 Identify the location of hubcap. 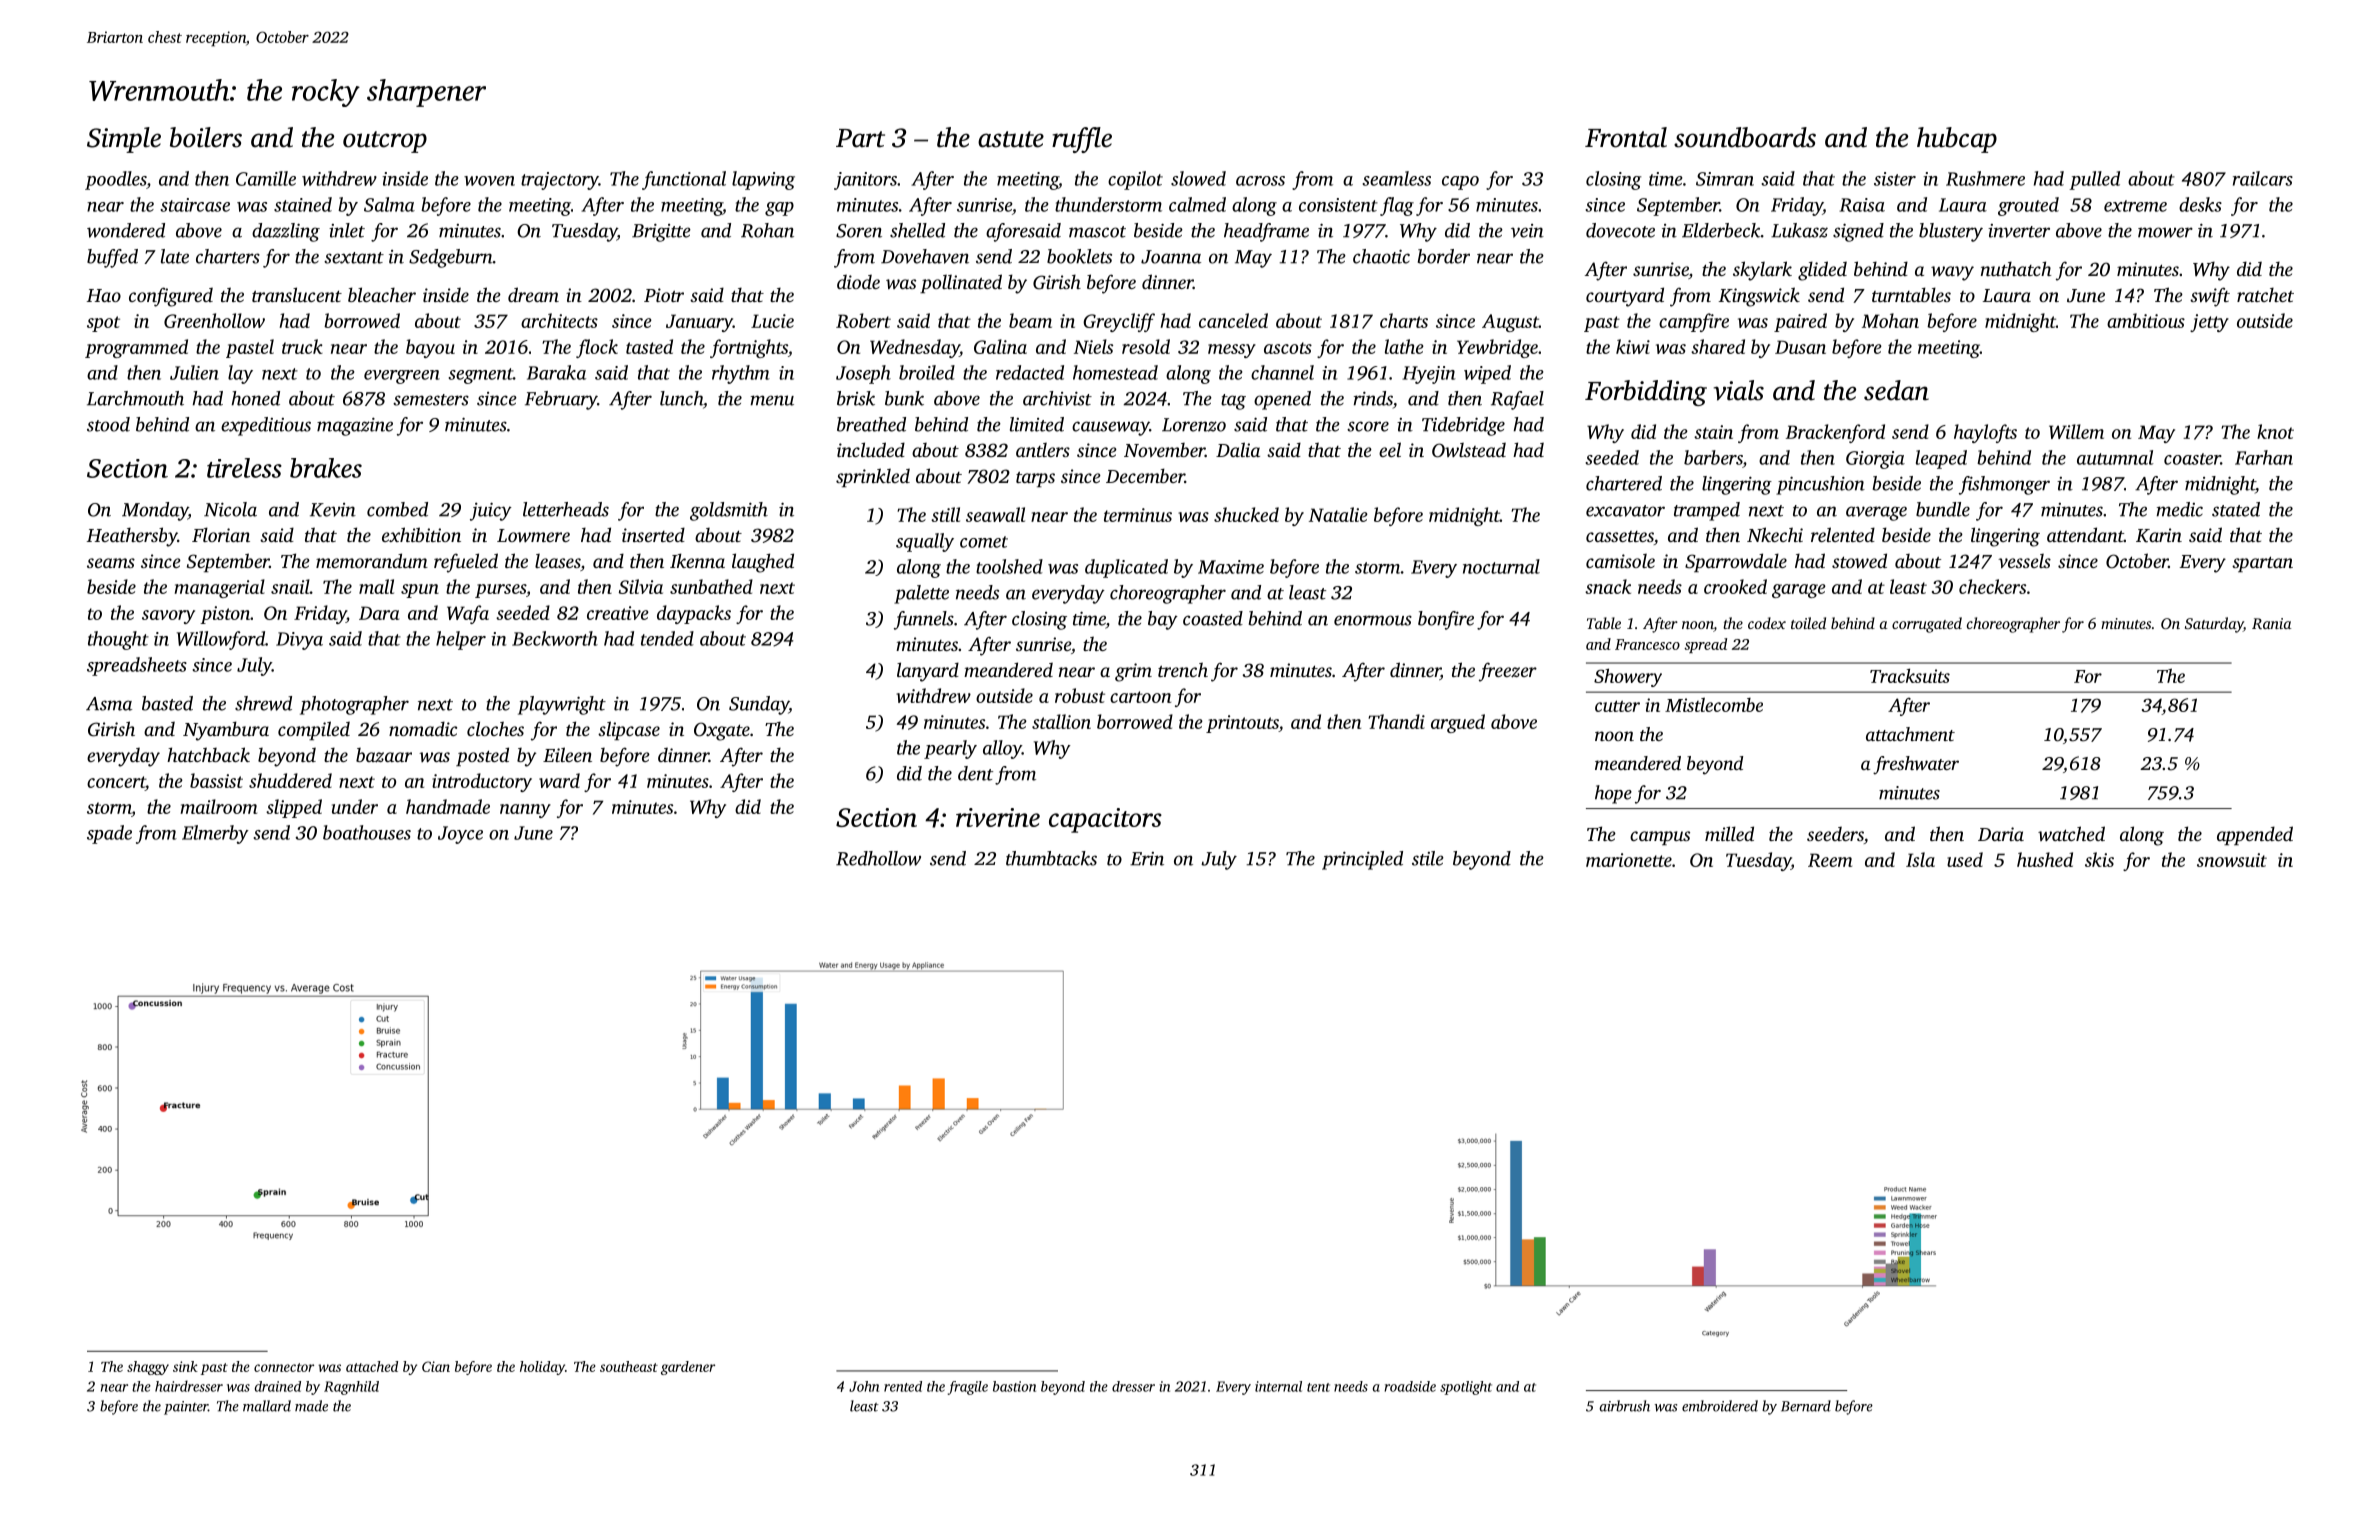
(1957, 140).
